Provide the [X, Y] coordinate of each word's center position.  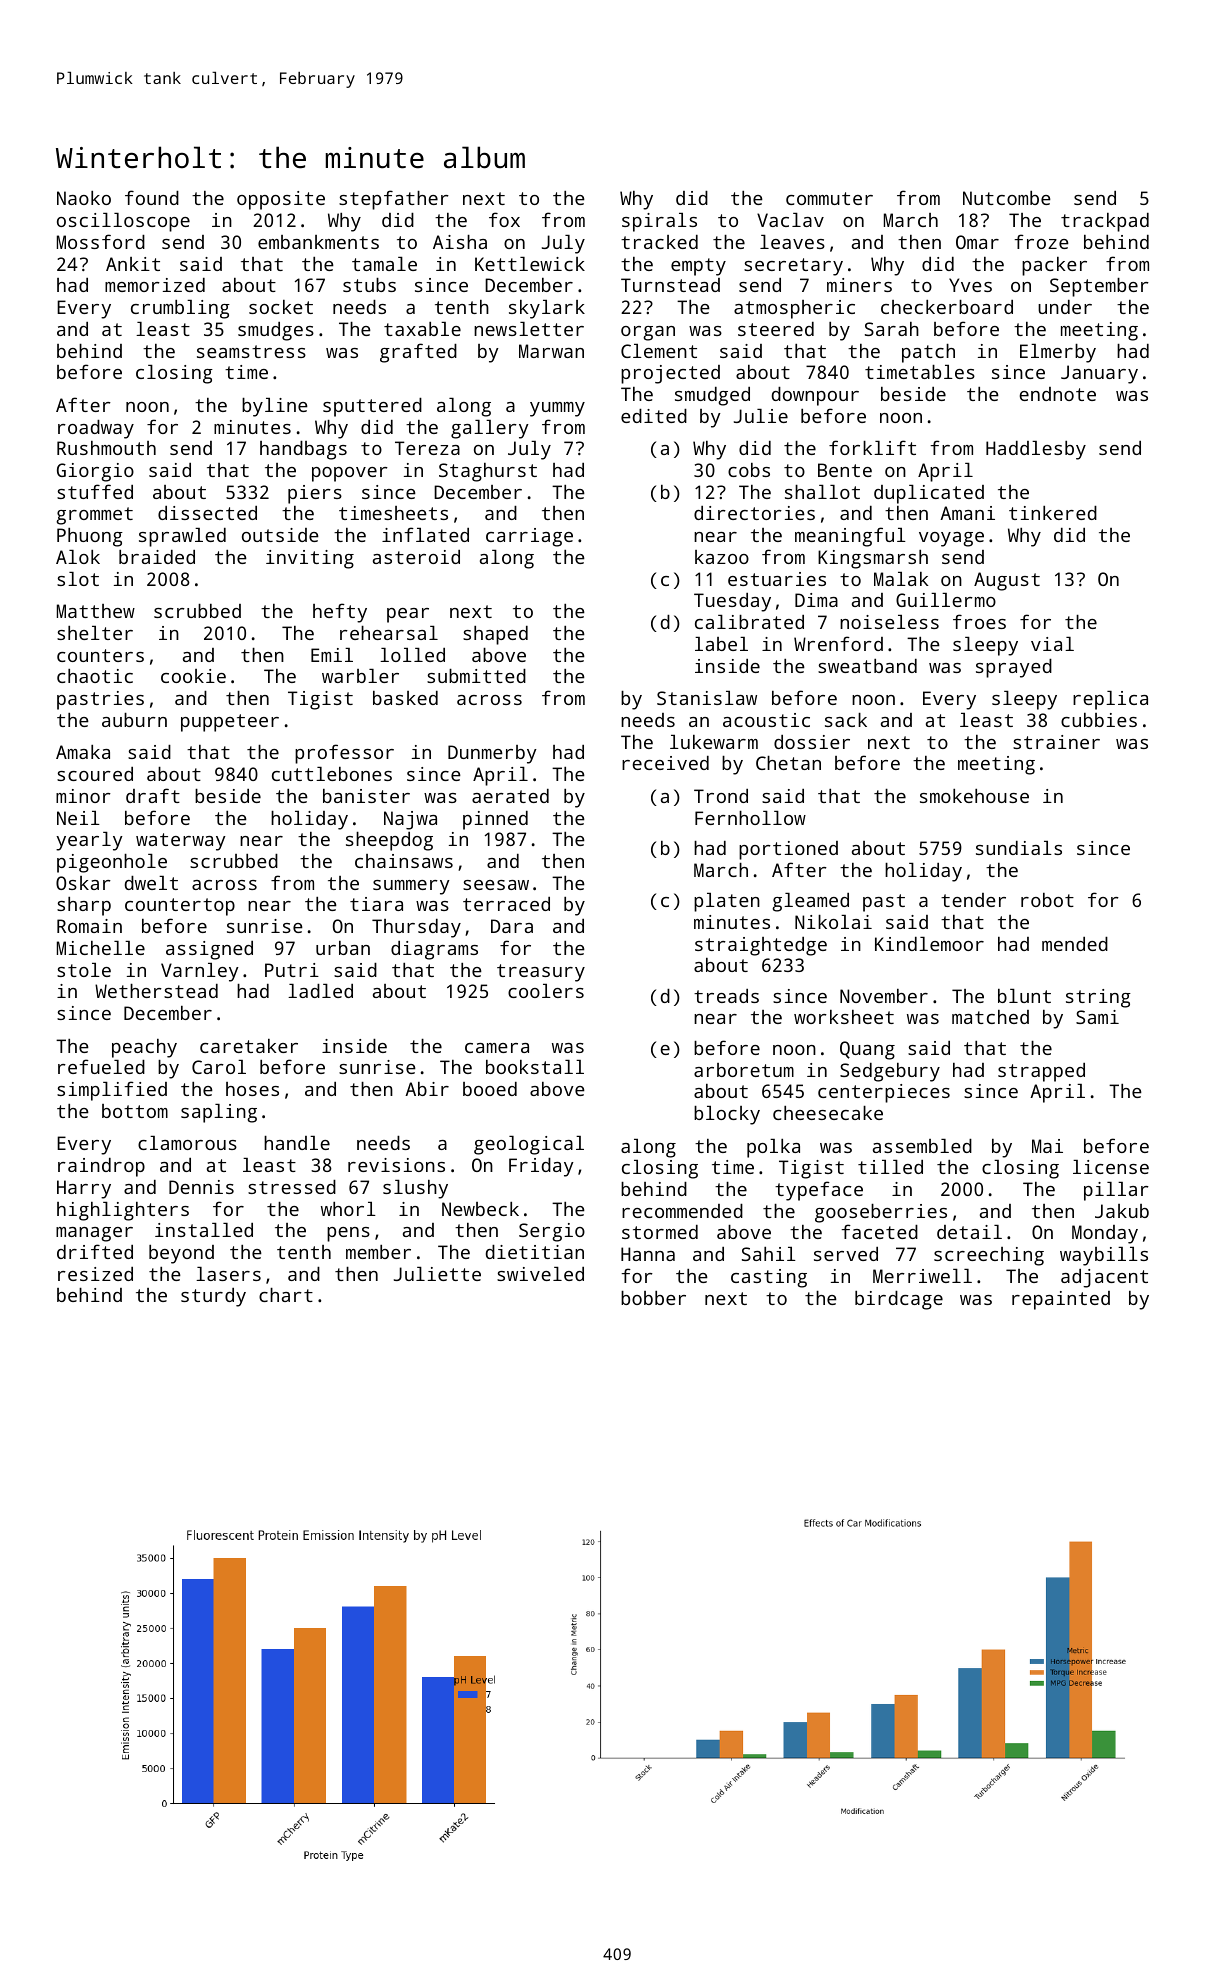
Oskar [83, 883]
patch [928, 353]
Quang [867, 1050]
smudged [712, 396]
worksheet [844, 1017]
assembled [922, 1146]
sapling [219, 1113]
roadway [96, 429]
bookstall [535, 1067]
